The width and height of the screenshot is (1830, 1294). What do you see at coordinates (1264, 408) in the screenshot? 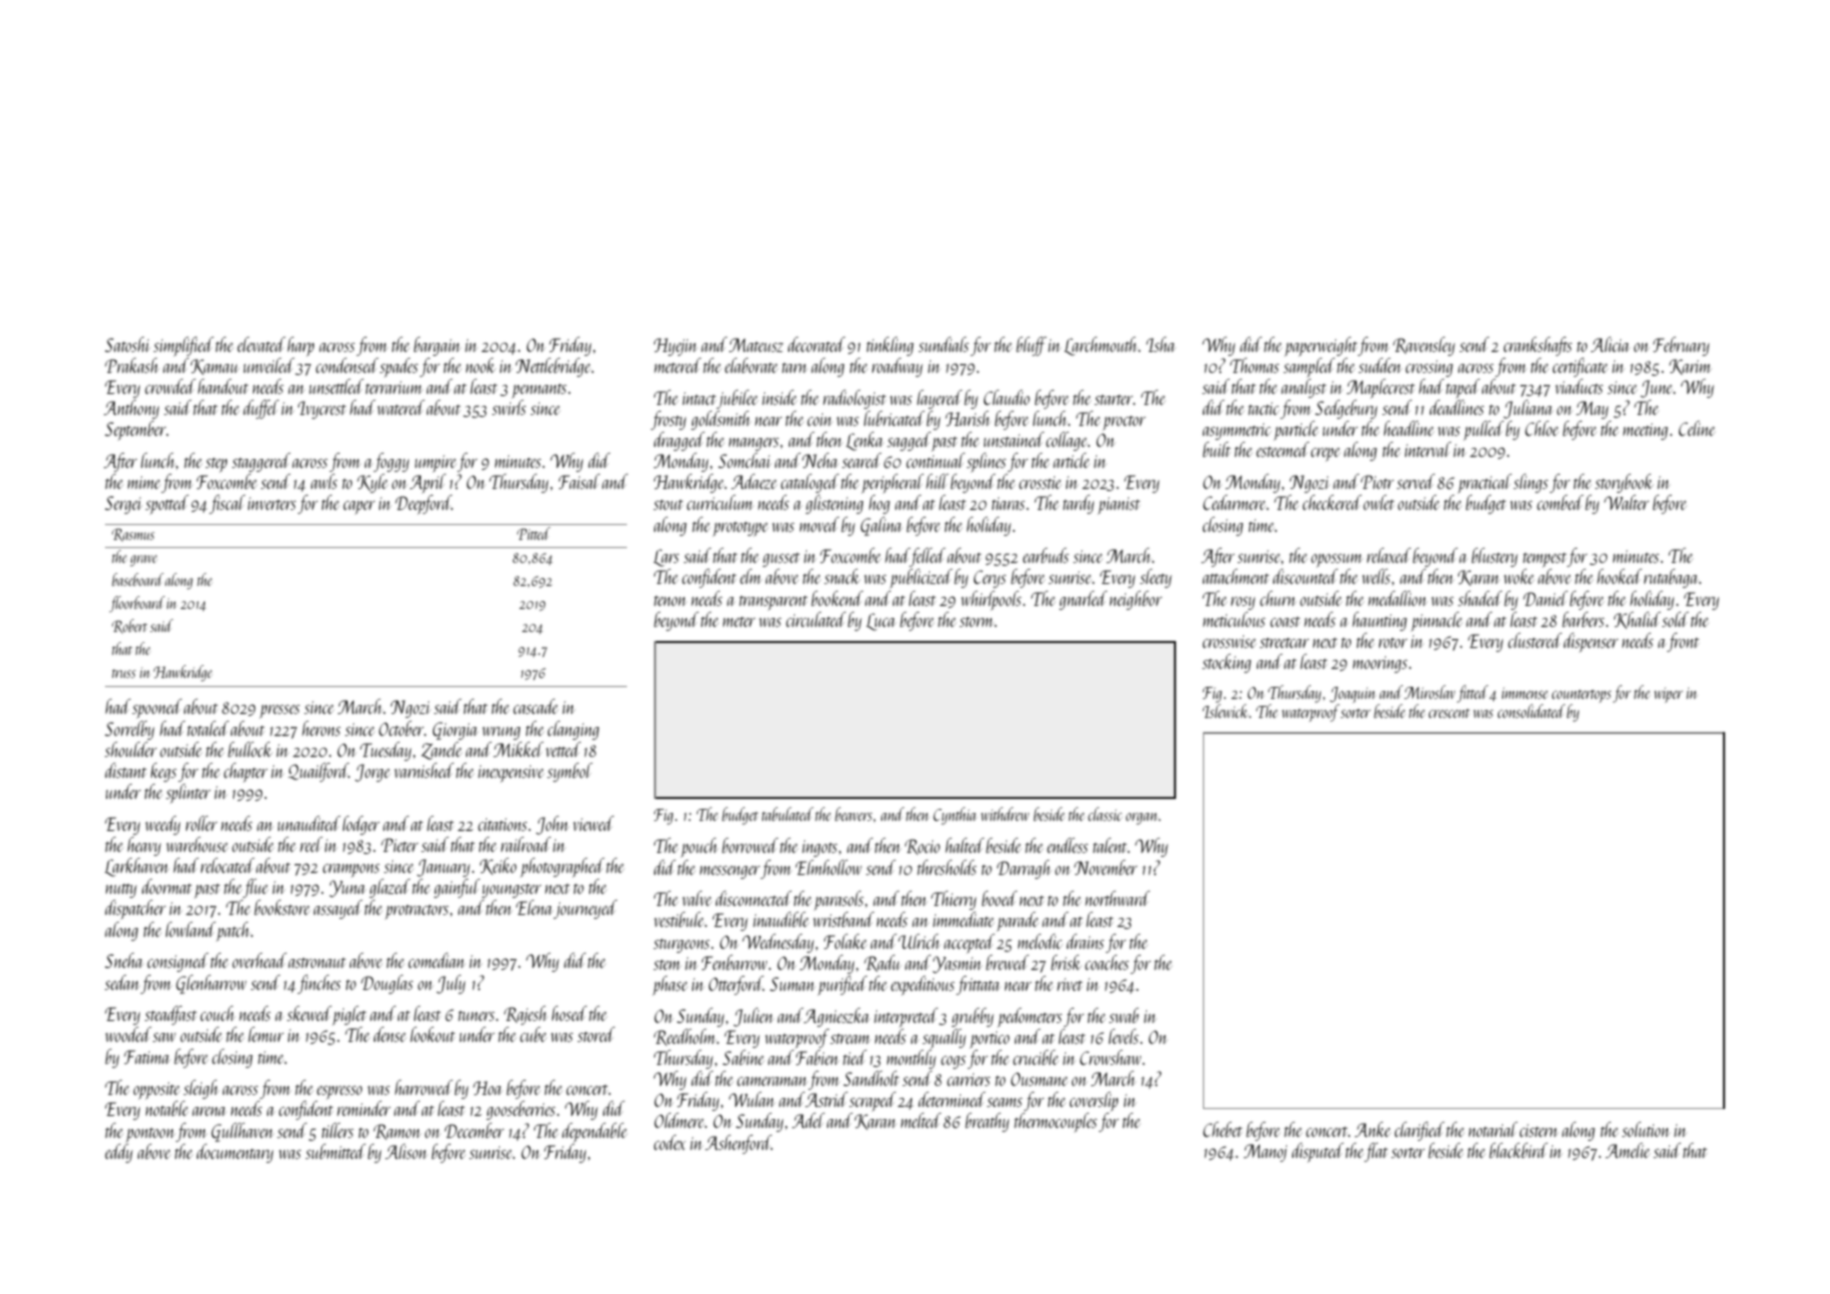
I see `tactic` at bounding box center [1264, 408].
